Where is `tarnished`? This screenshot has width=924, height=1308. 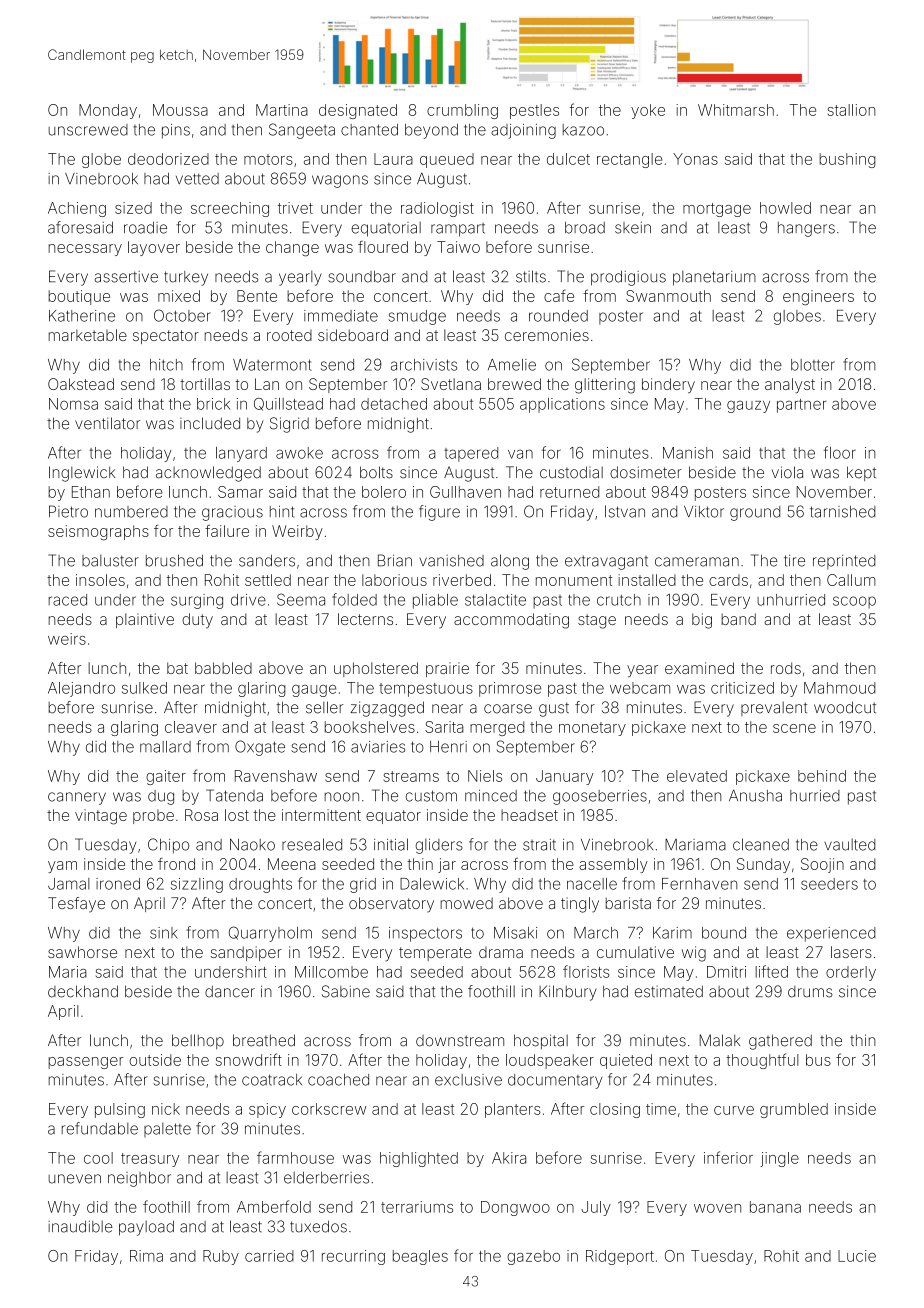
tarnished is located at coordinates (843, 512).
